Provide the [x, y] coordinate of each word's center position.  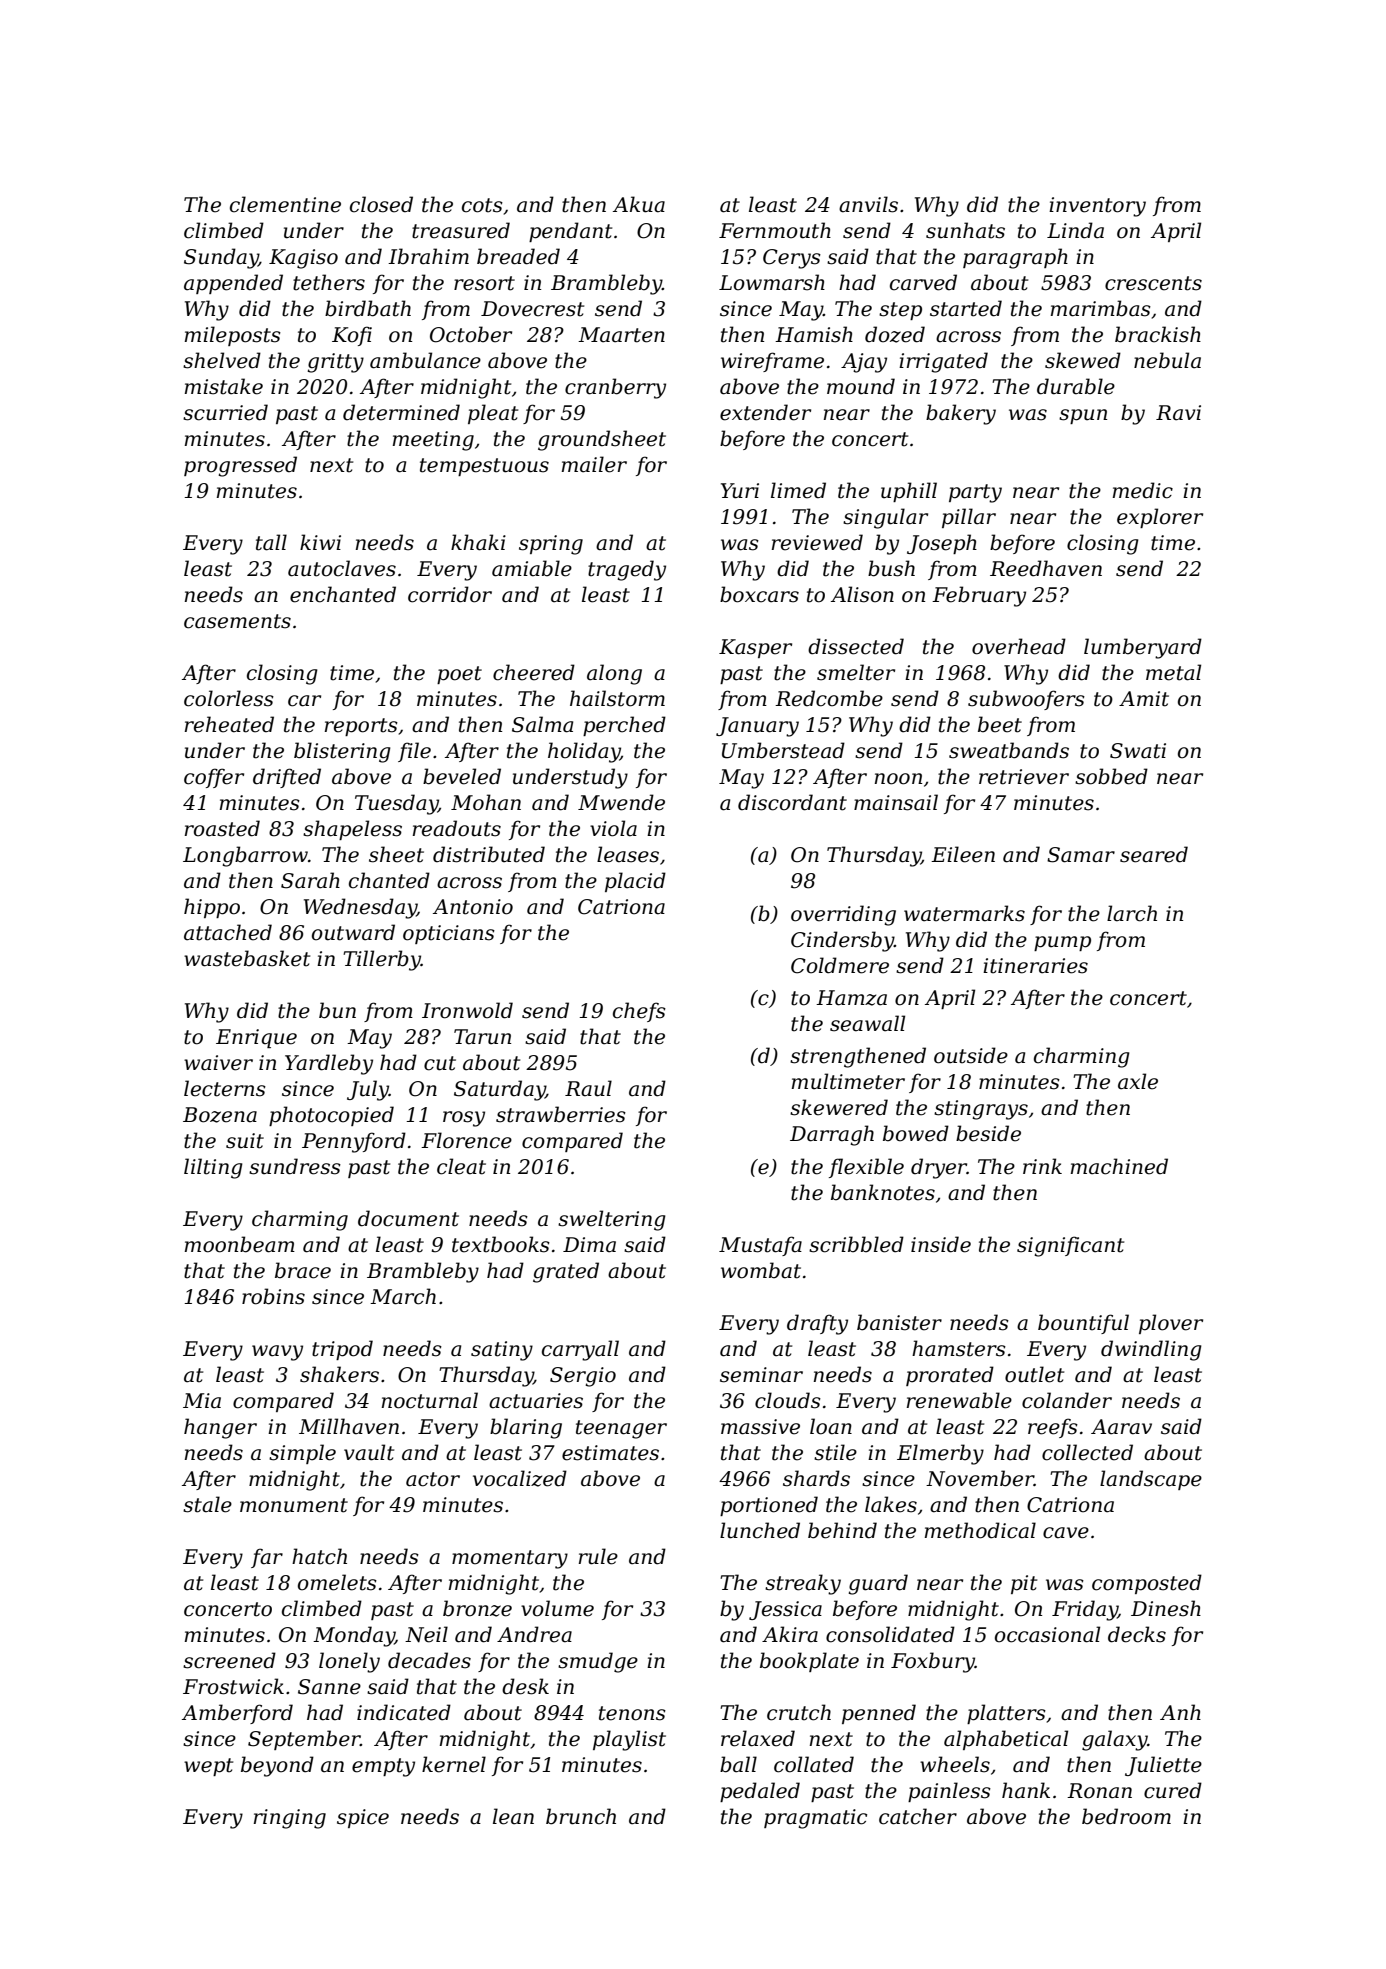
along [614, 674]
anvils [868, 204]
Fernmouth [775, 230]
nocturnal [430, 1400]
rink [1042, 1166]
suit [245, 1141]
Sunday [221, 258]
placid [635, 882]
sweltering [612, 1220]
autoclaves [342, 568]
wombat [761, 1270]
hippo [212, 908]
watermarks [964, 913]
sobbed [1111, 776]
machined [1119, 1166]
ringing [290, 1819]
